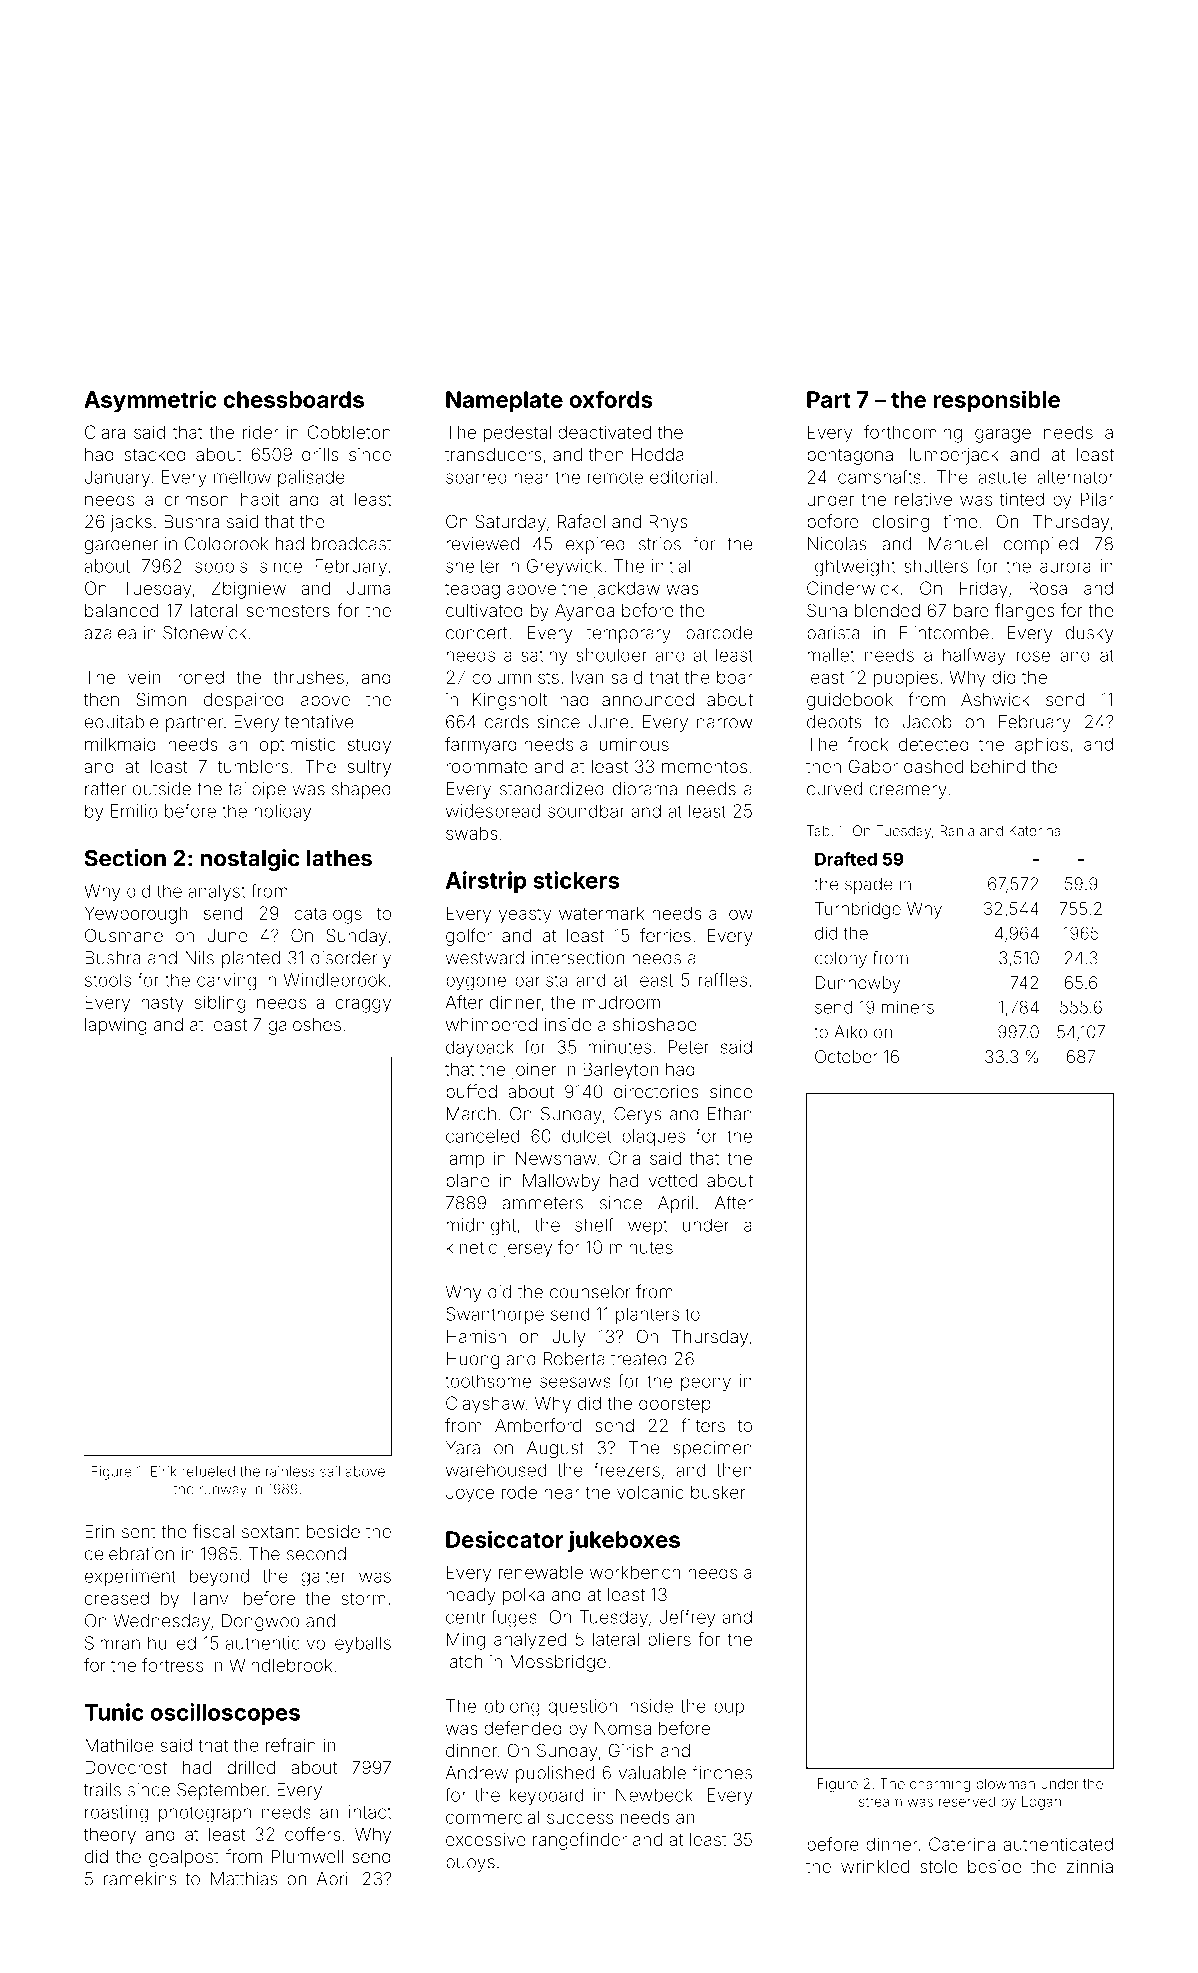 This screenshot has height=1973, width=1198. I want to click on Asymmetric, so click(150, 401).
